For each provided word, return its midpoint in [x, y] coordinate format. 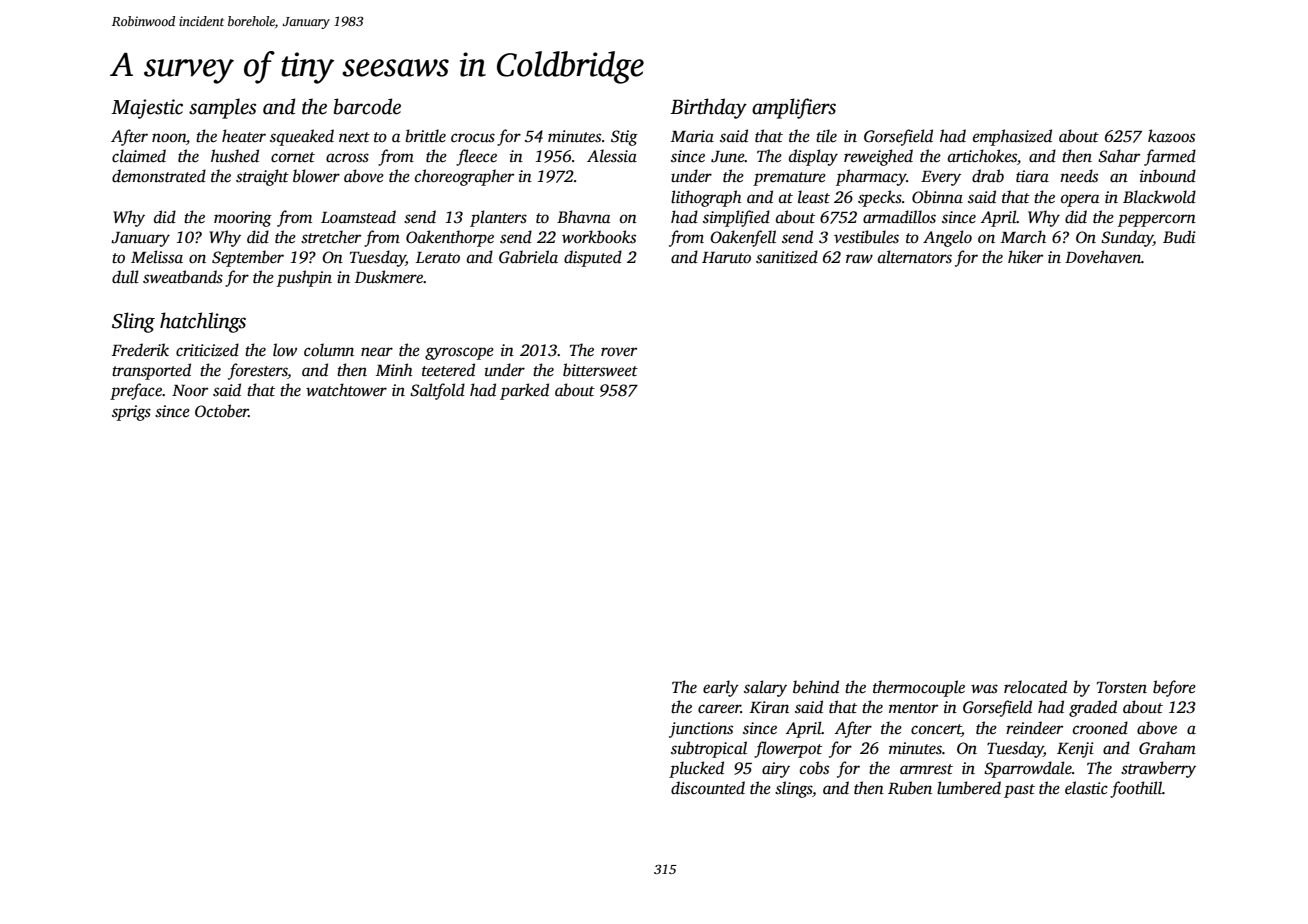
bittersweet [600, 370]
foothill [1136, 789]
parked [524, 391]
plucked [696, 769]
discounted [708, 788]
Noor [190, 391]
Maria [692, 136]
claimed [139, 156]
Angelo [947, 238]
